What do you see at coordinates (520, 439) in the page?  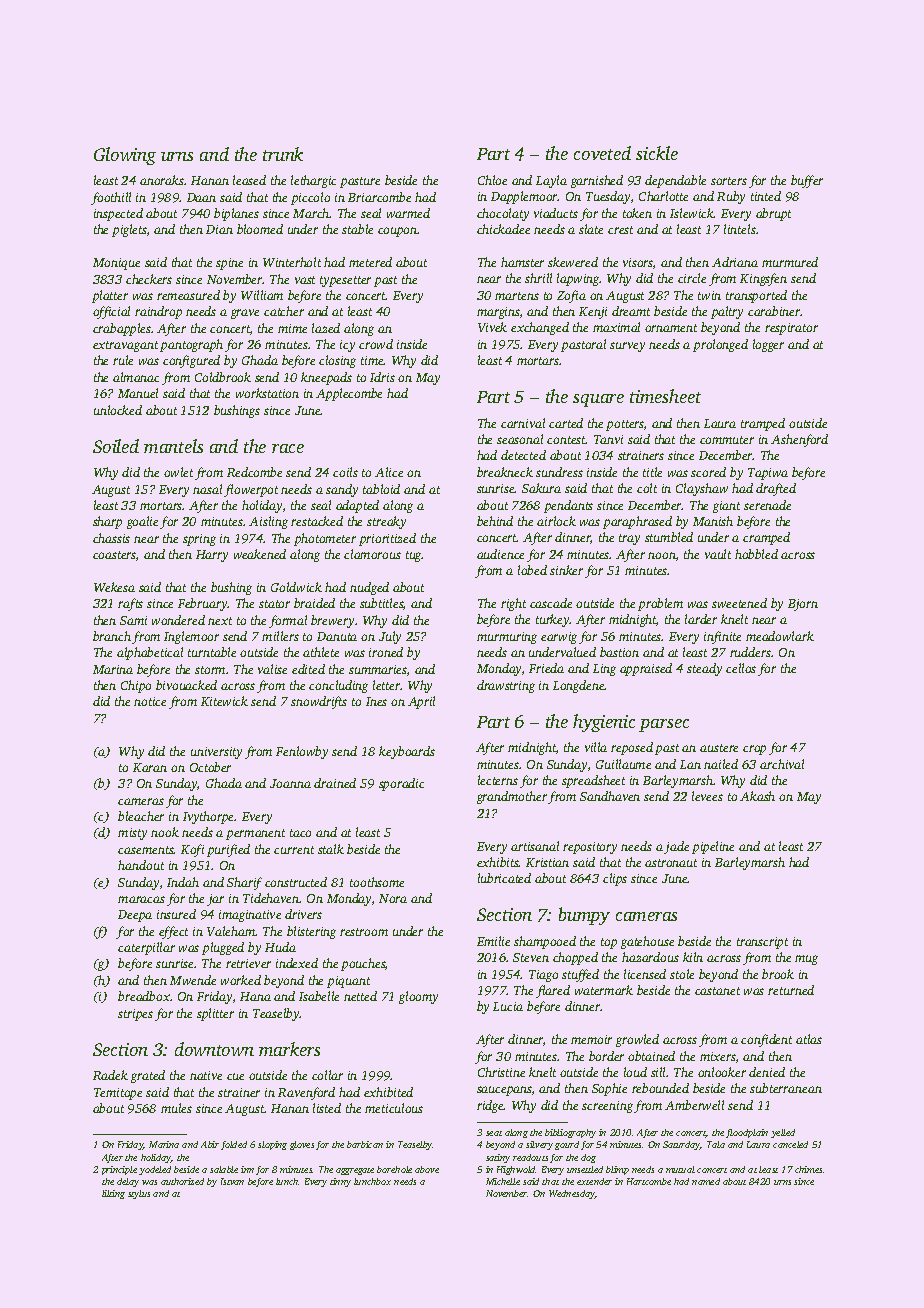 I see `seasonal` at bounding box center [520, 439].
